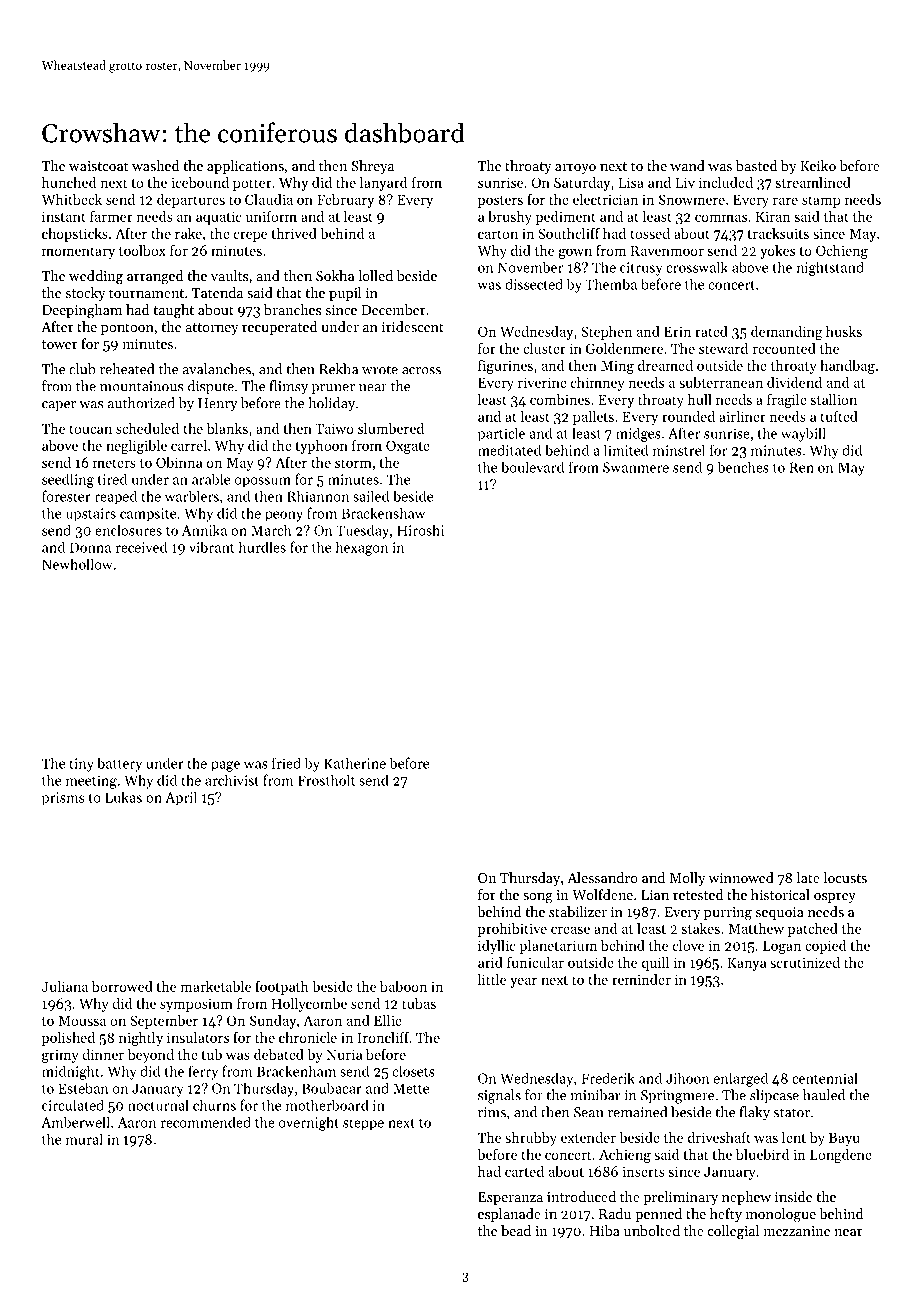 The image size is (924, 1308). Describe the element at coordinates (510, 1198) in the document. I see `Esperanza` at that location.
